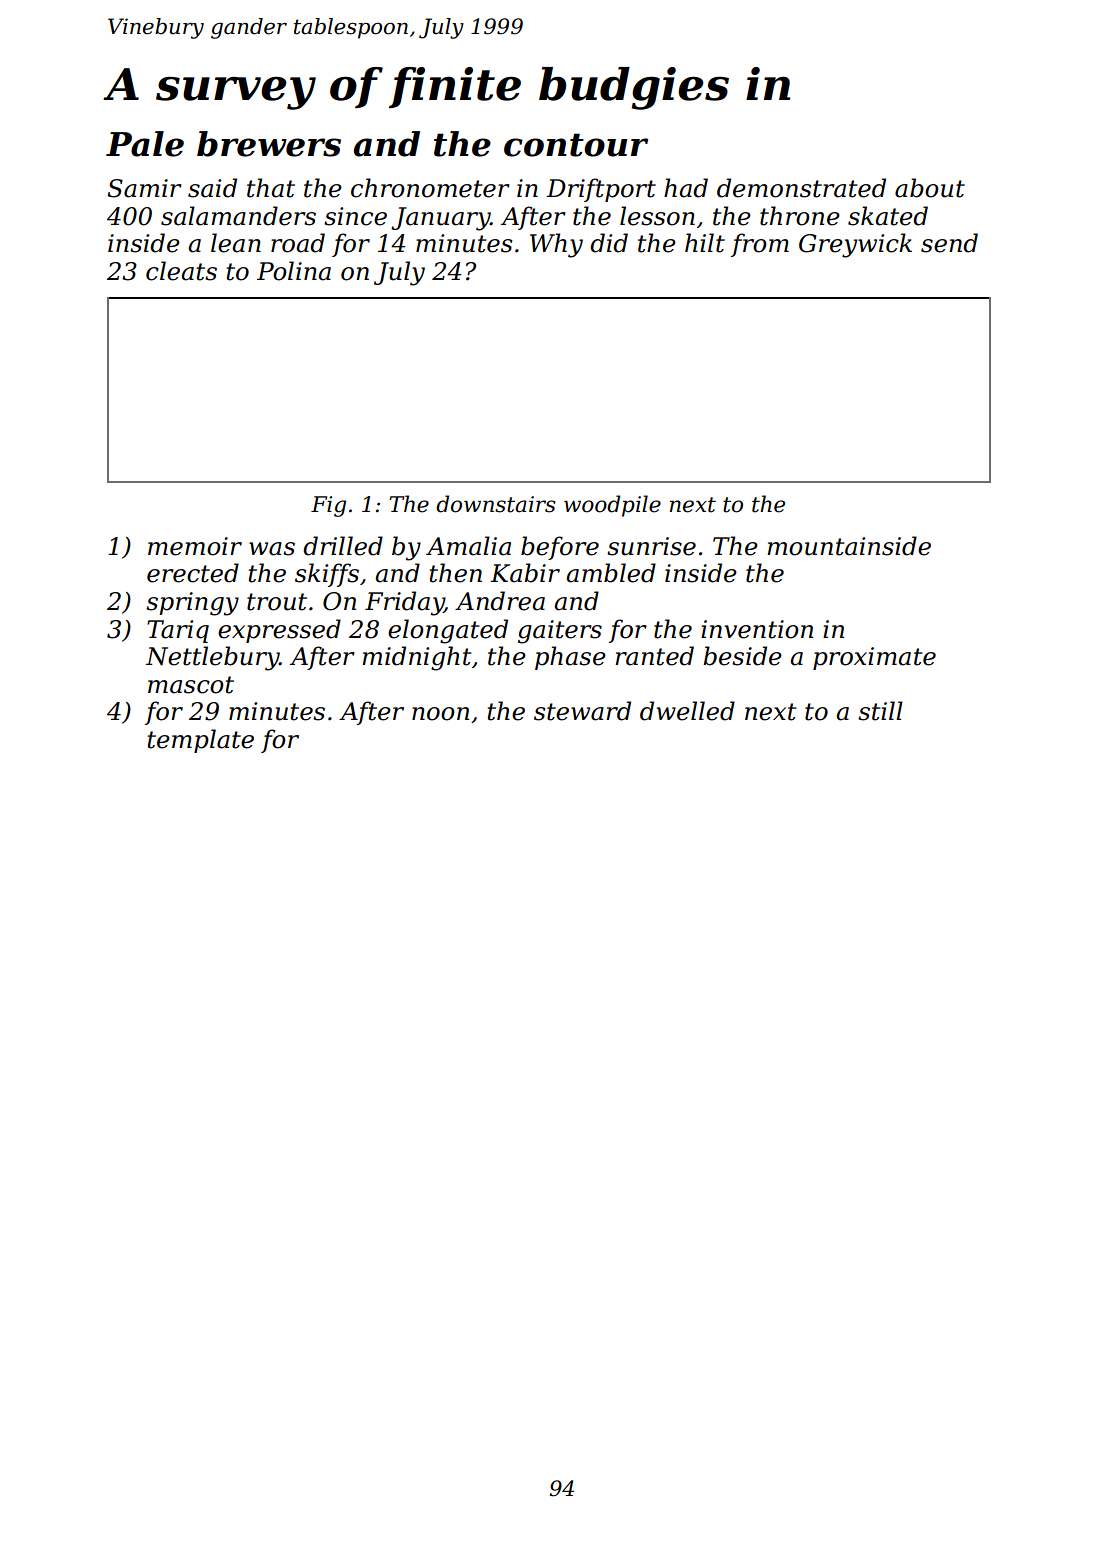 The height and width of the screenshot is (1560, 1098). What do you see at coordinates (201, 741) in the screenshot?
I see `template` at bounding box center [201, 741].
